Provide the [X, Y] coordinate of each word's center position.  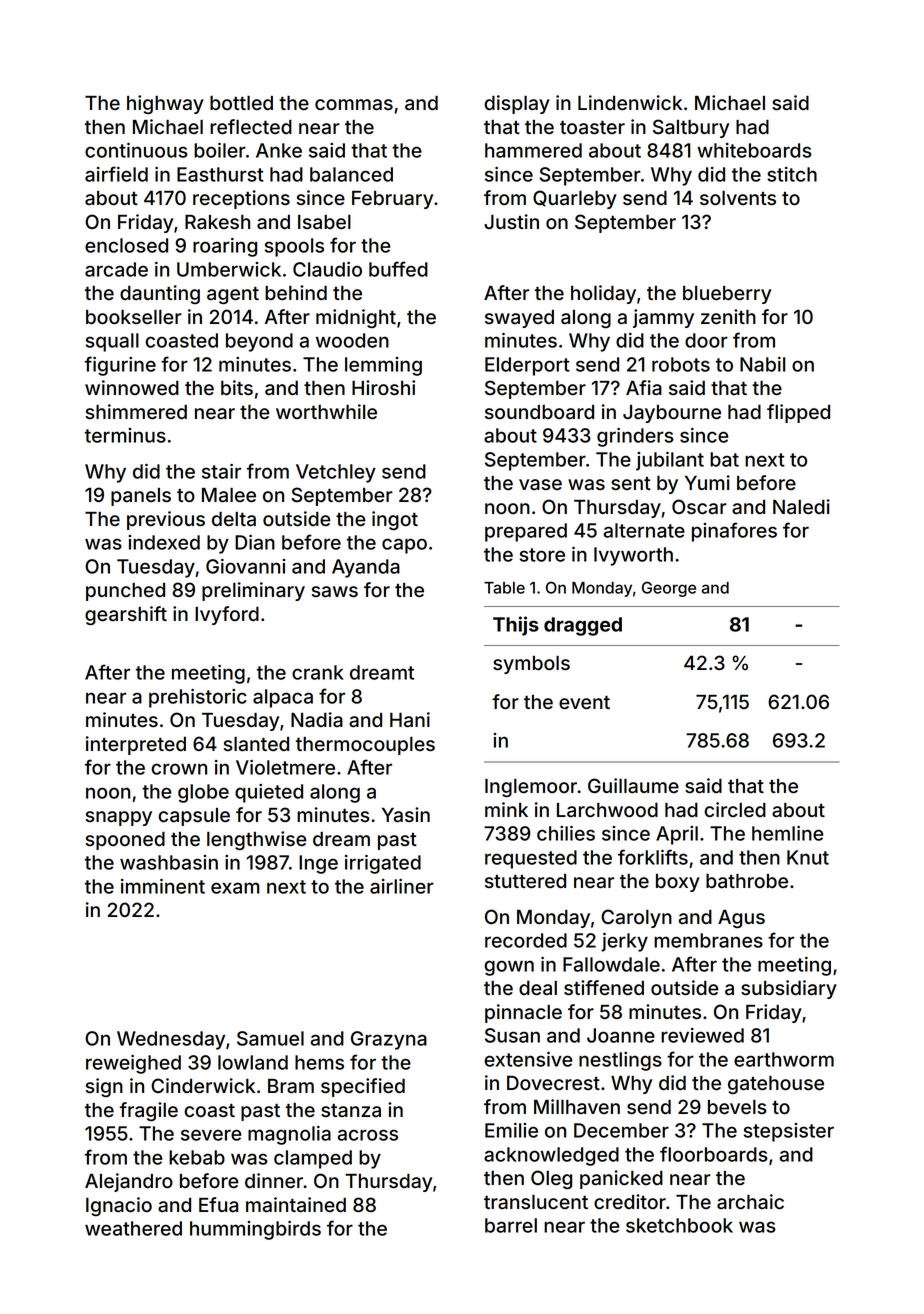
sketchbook [679, 1225]
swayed [519, 319]
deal [538, 988]
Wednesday [171, 1040]
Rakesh [217, 222]
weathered [133, 1228]
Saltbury [691, 128]
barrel [511, 1225]
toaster [592, 128]
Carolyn [636, 918]
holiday [603, 294]
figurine [120, 366]
